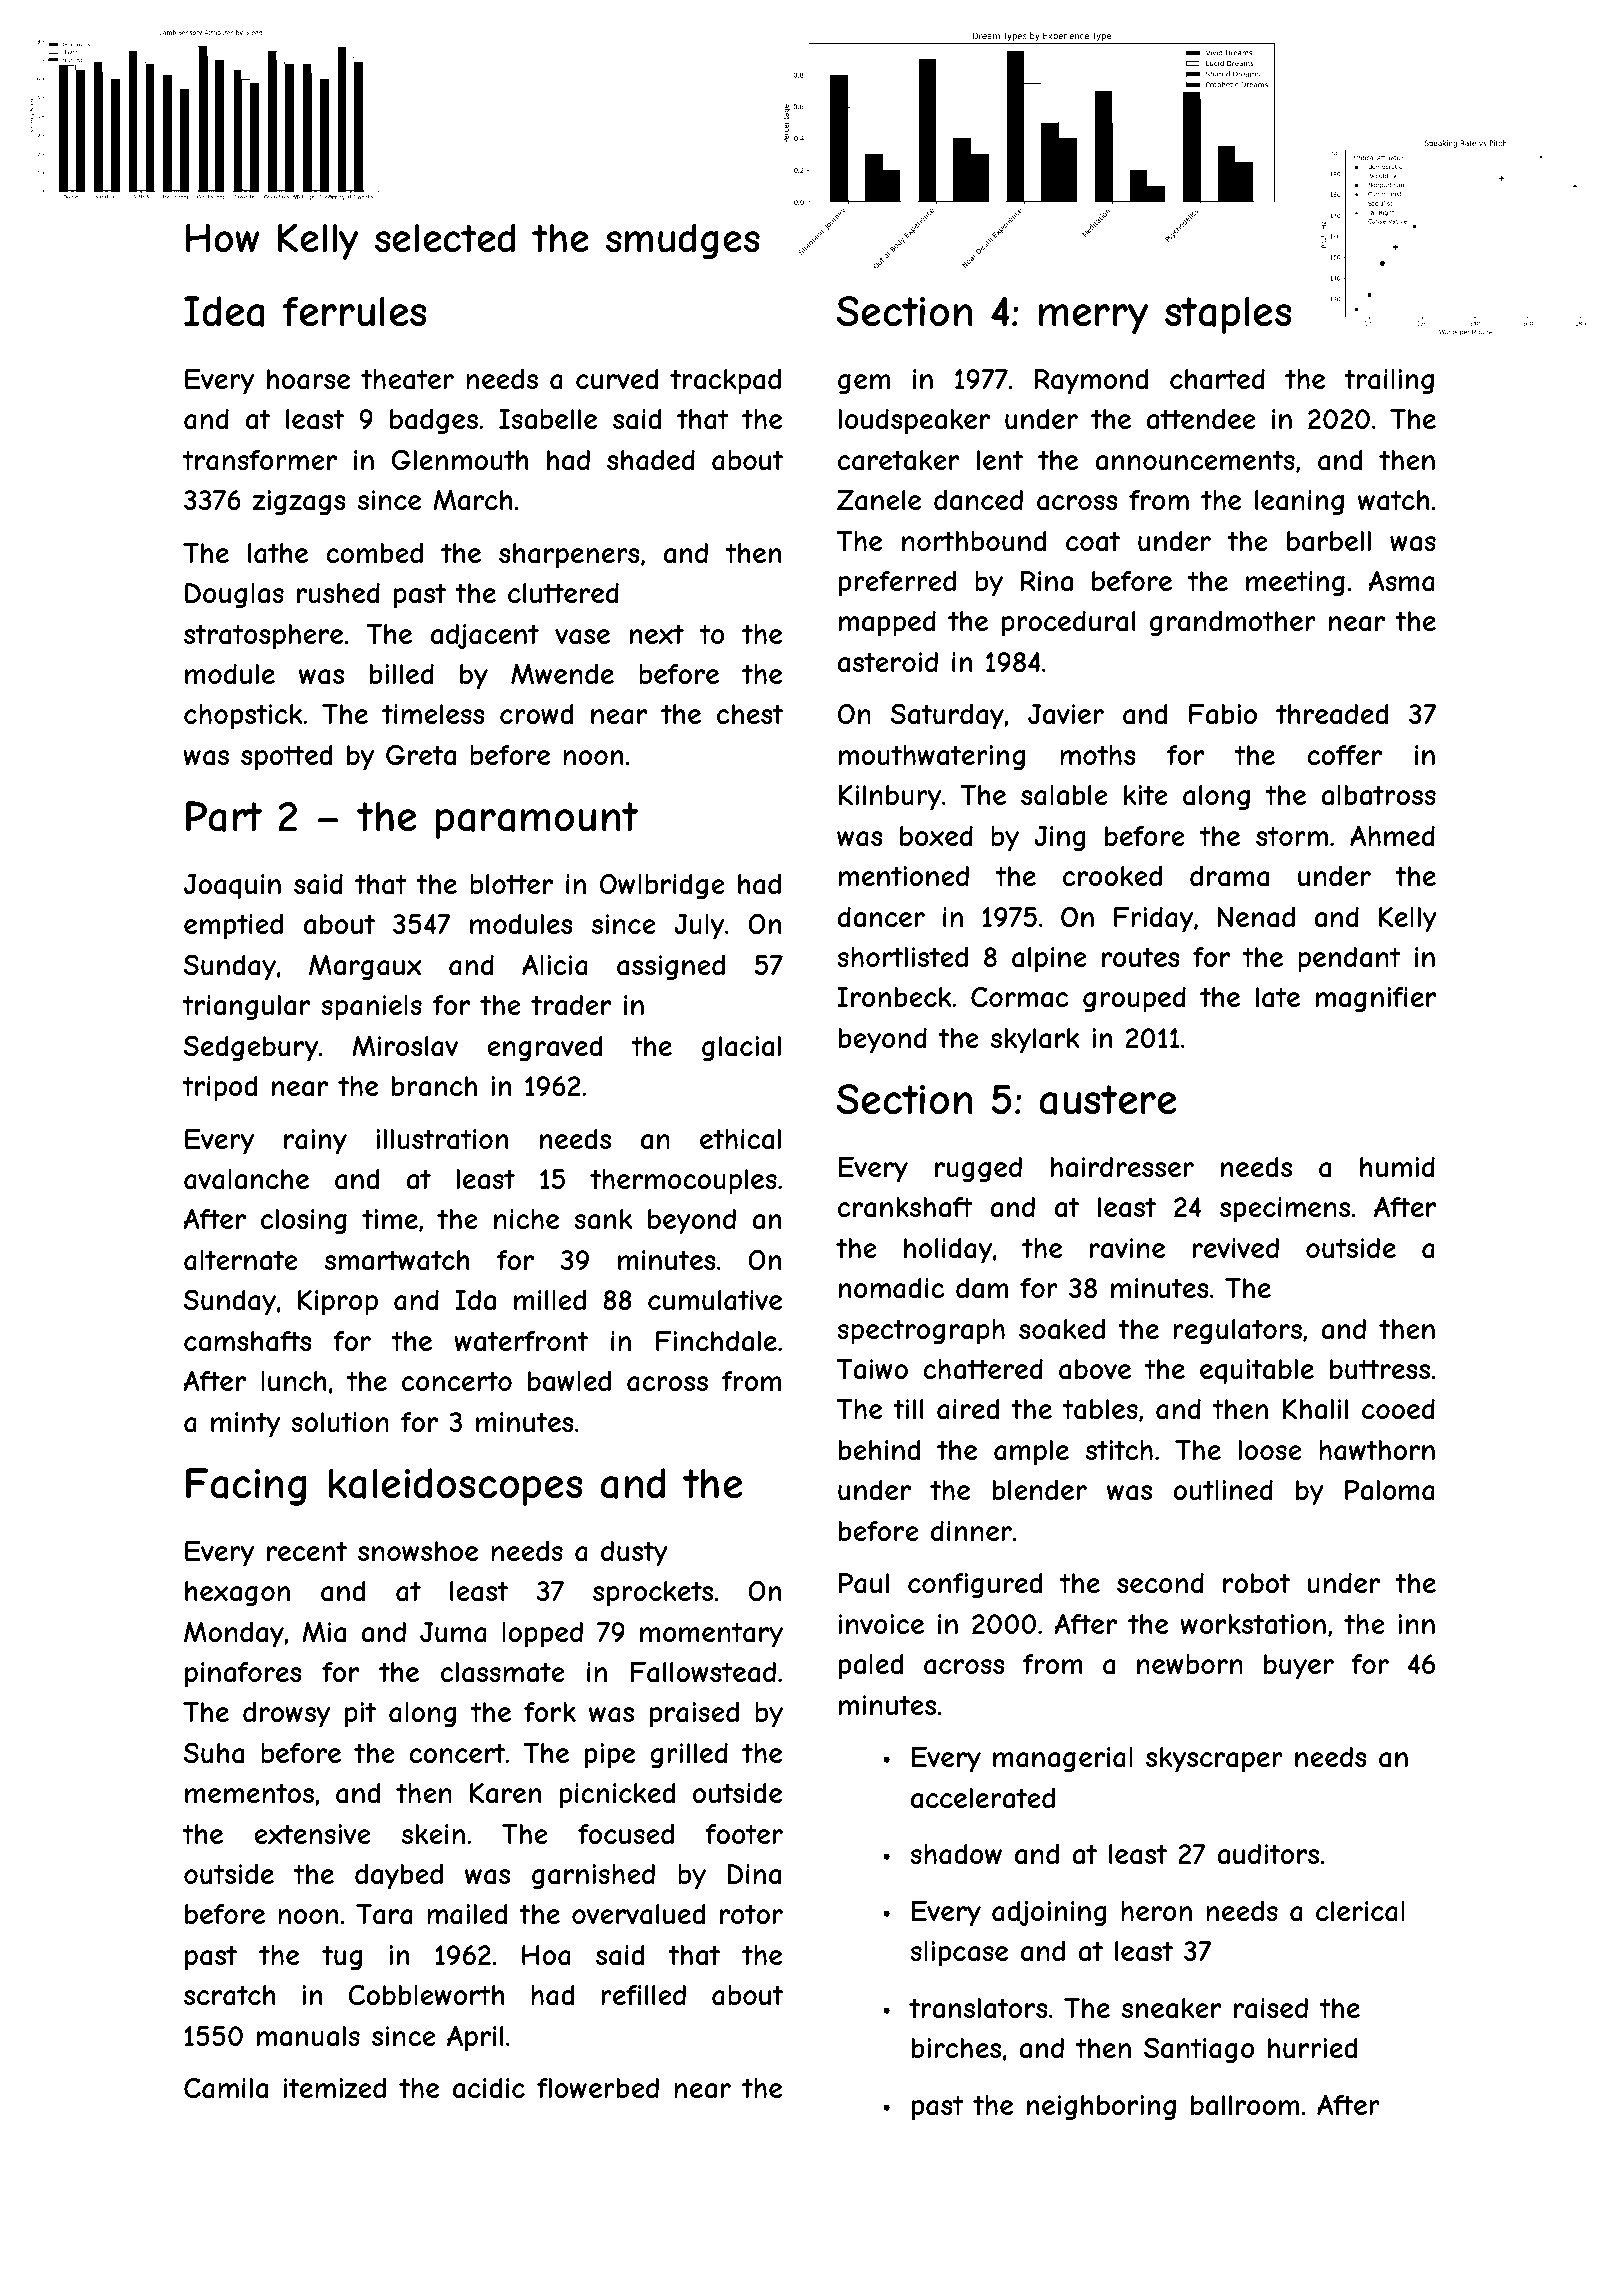  I want to click on announcements, so click(1195, 460).
